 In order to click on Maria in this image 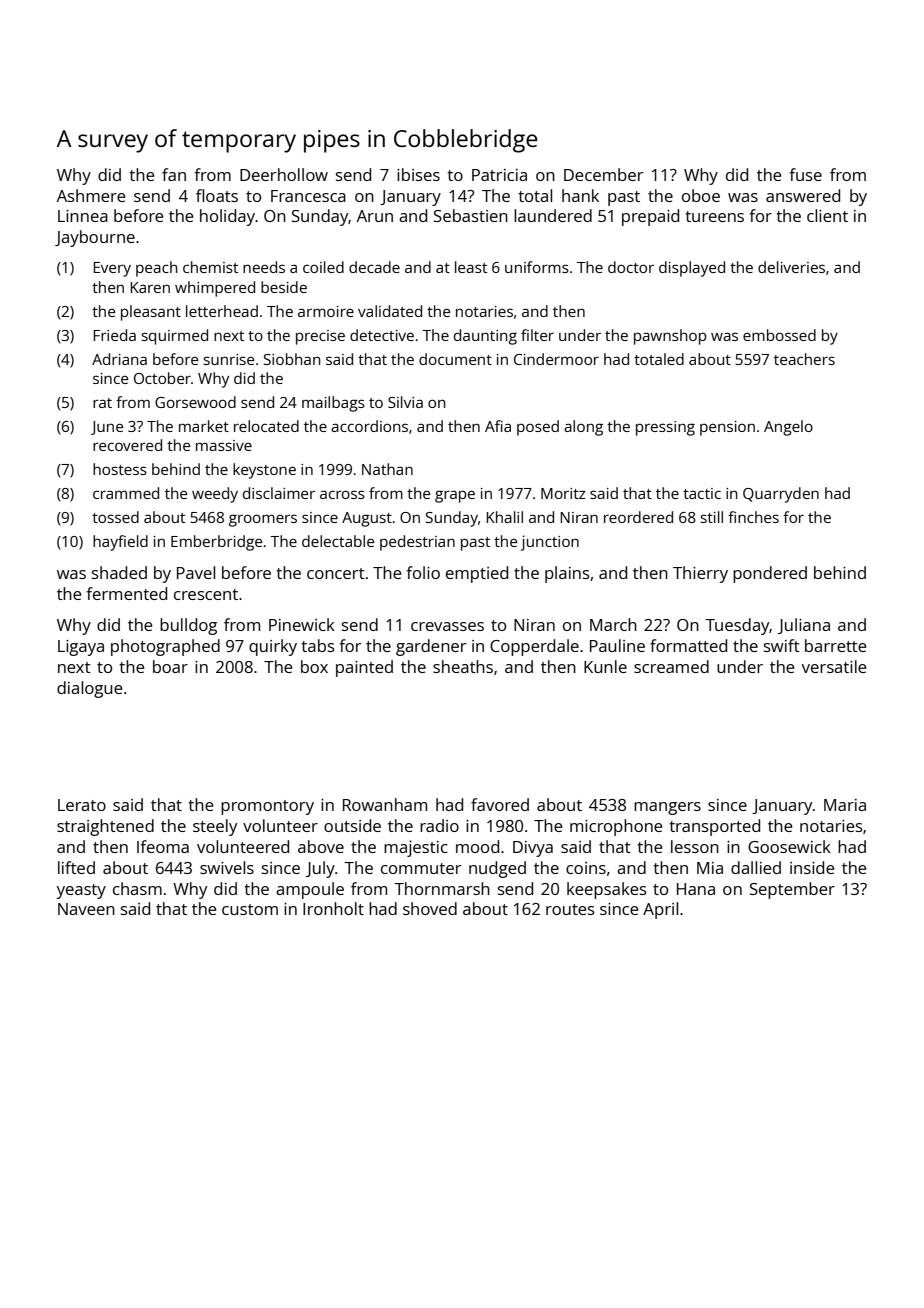, I will do `click(845, 805)`.
